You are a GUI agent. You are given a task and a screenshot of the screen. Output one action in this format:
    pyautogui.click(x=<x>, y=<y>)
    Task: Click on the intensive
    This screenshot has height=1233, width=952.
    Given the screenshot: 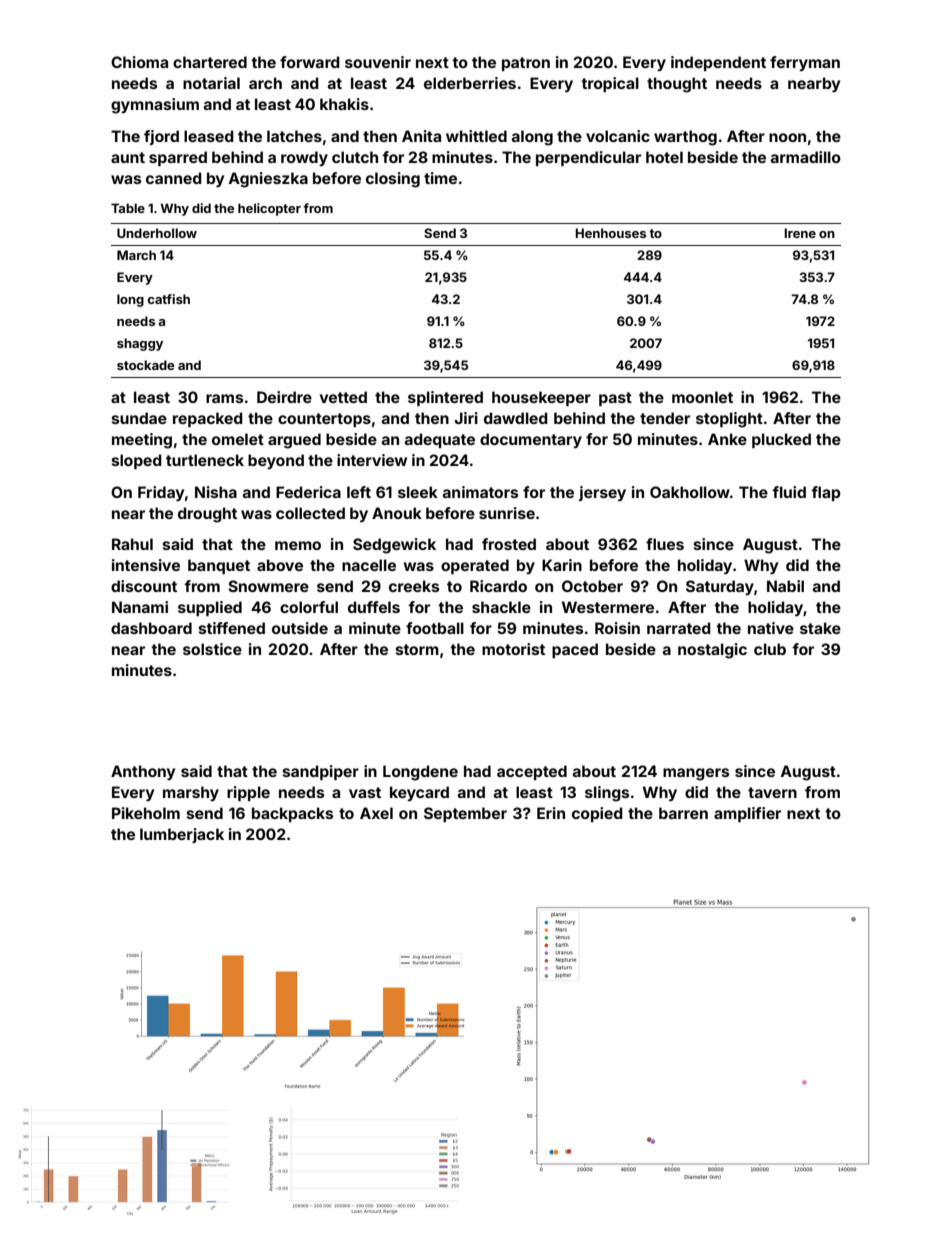 What is the action you would take?
    pyautogui.click(x=146, y=565)
